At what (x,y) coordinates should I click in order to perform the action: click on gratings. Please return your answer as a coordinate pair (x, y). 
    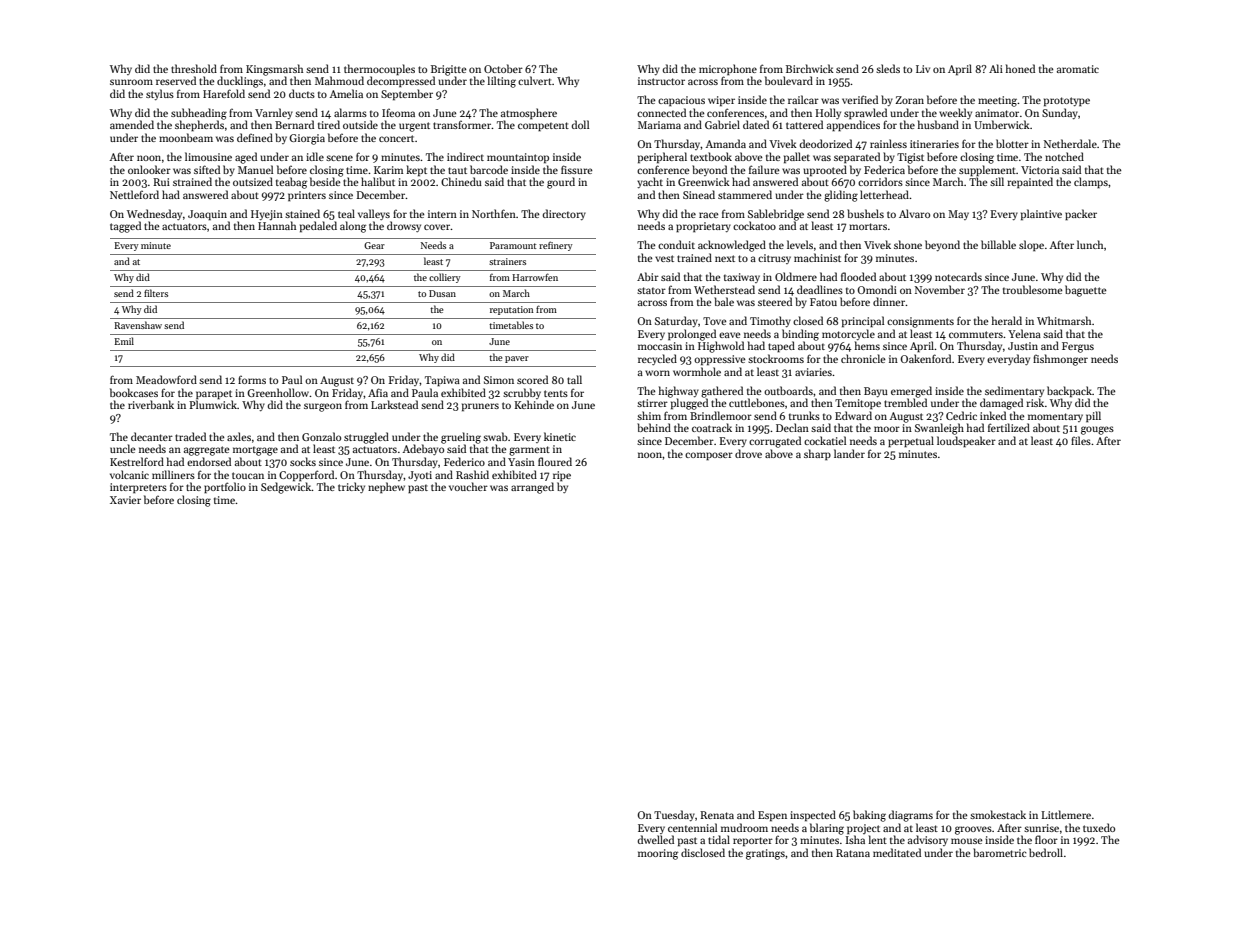
    Looking at the image, I should click on (765, 854).
